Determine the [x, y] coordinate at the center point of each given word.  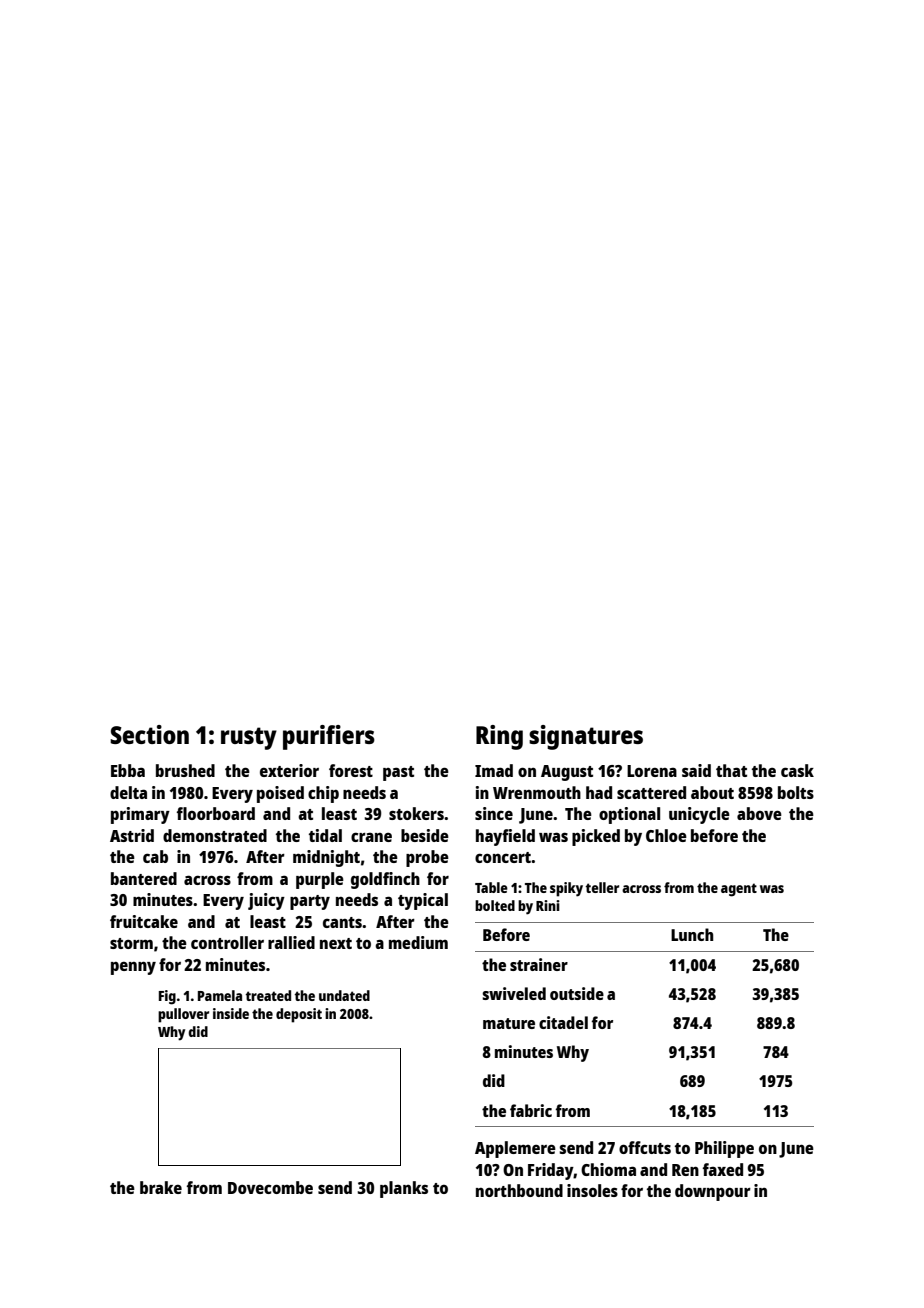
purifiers [329, 737]
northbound [519, 1190]
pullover [183, 1015]
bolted [495, 905]
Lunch [692, 934]
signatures [586, 737]
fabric [531, 1110]
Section [149, 734]
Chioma [608, 1169]
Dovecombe [270, 1187]
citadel [563, 1022]
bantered [144, 878]
